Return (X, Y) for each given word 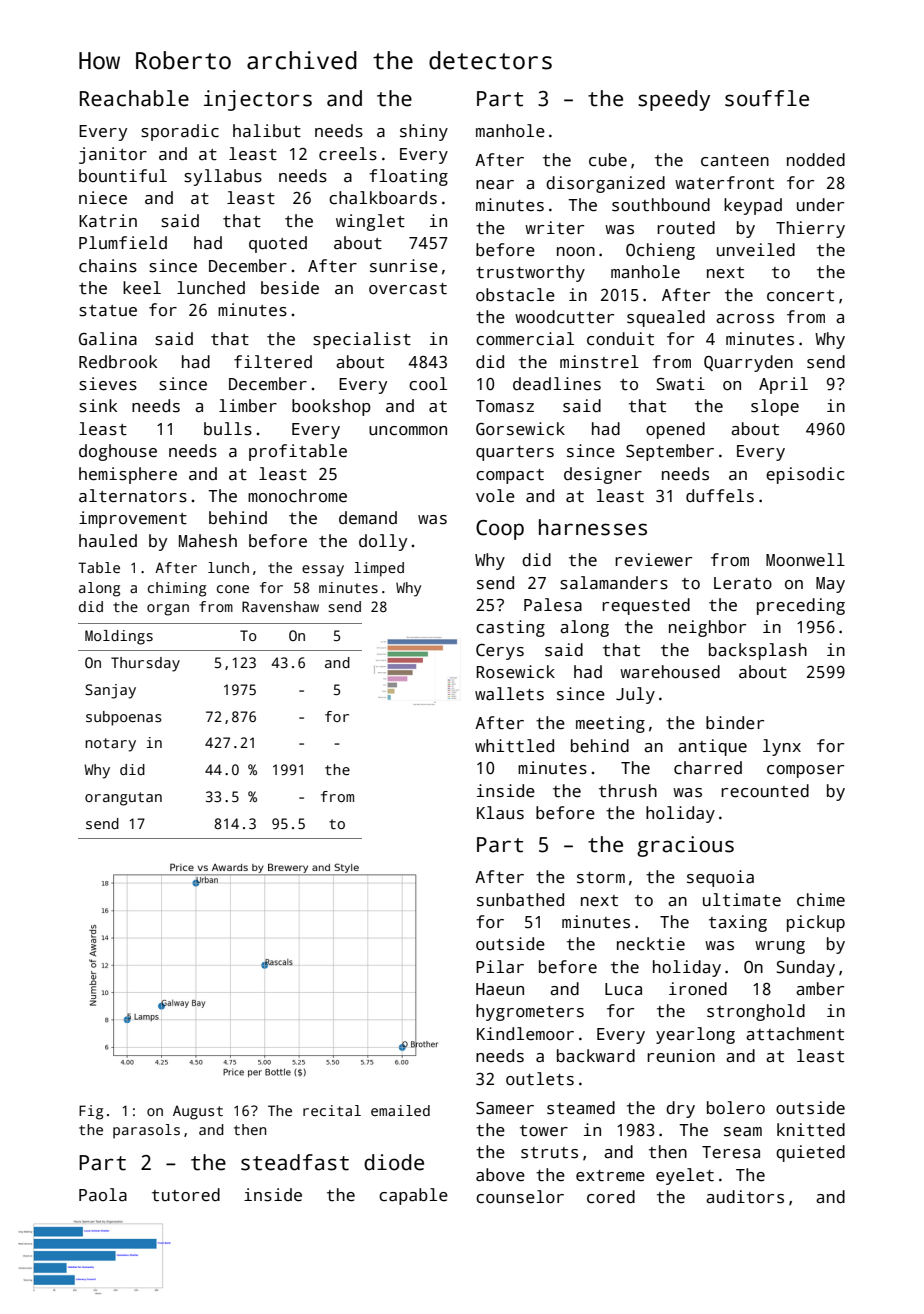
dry (680, 1109)
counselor (520, 1197)
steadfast (295, 1162)
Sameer (505, 1108)
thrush (628, 791)
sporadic (180, 132)
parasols (146, 1131)
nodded (816, 160)
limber (248, 406)
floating (408, 177)
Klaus (500, 813)
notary (110, 745)
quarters (515, 453)
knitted (811, 1130)
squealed (666, 318)
